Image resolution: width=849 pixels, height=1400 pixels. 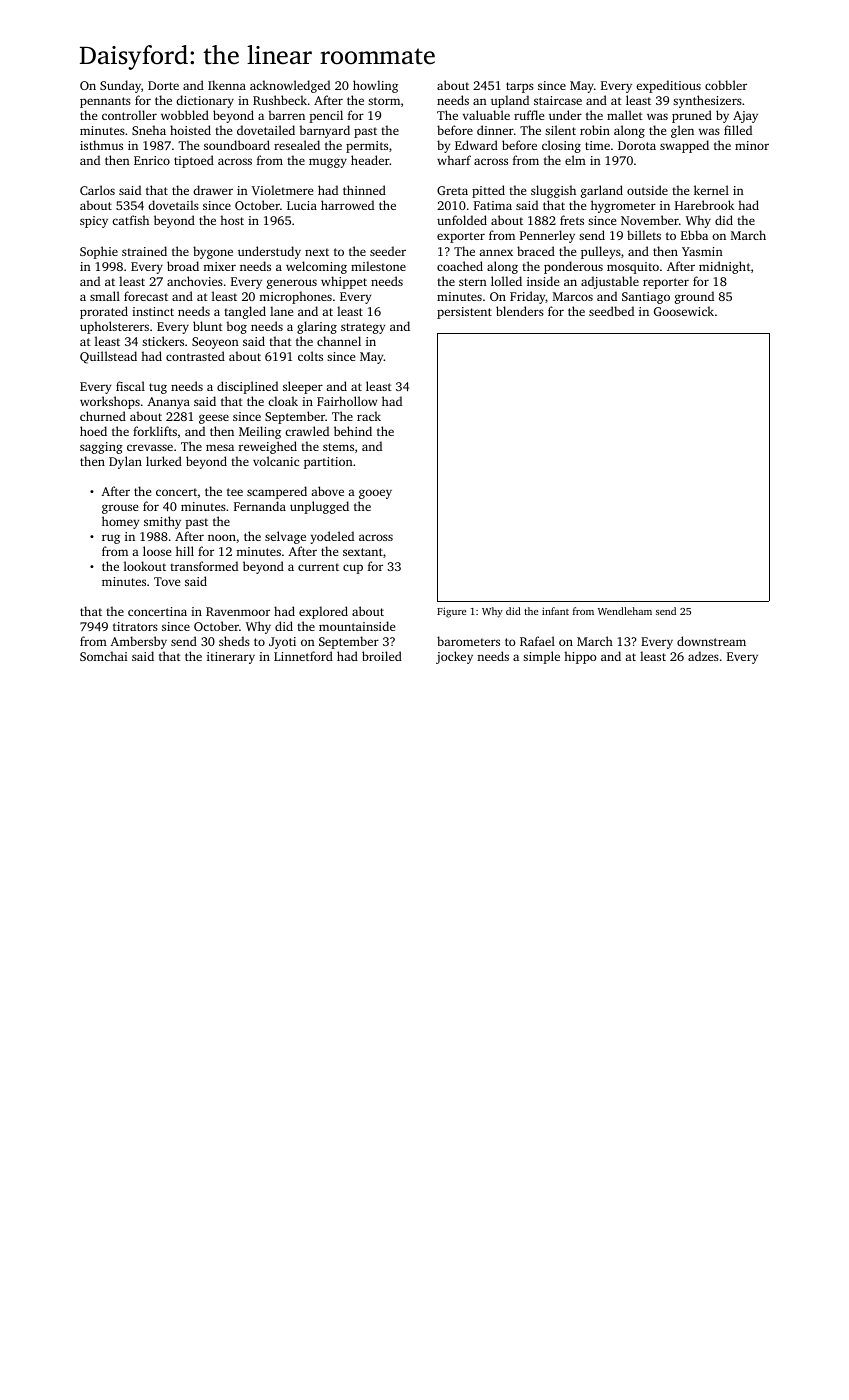 What do you see at coordinates (194, 161) in the screenshot?
I see `tiptoed` at bounding box center [194, 161].
